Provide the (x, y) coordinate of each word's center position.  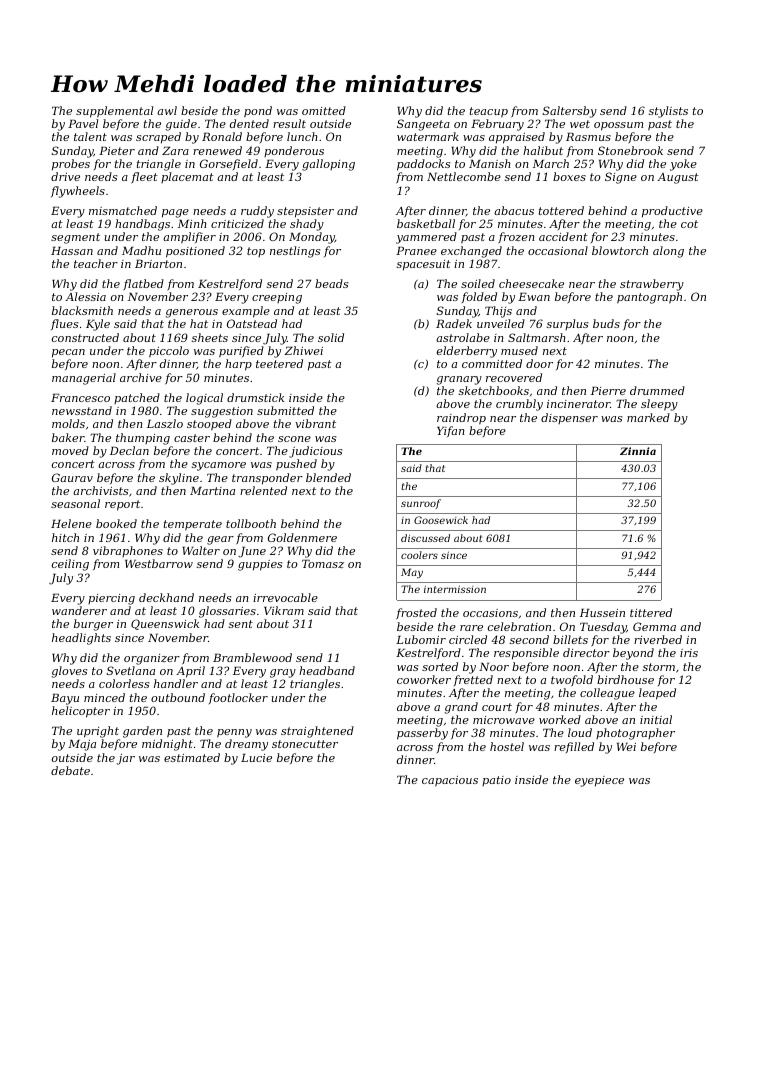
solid (331, 337)
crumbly (519, 405)
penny (234, 733)
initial (656, 719)
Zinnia (638, 451)
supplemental (114, 112)
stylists (668, 112)
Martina (212, 491)
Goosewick (441, 520)
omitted (324, 110)
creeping (277, 298)
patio (496, 781)
